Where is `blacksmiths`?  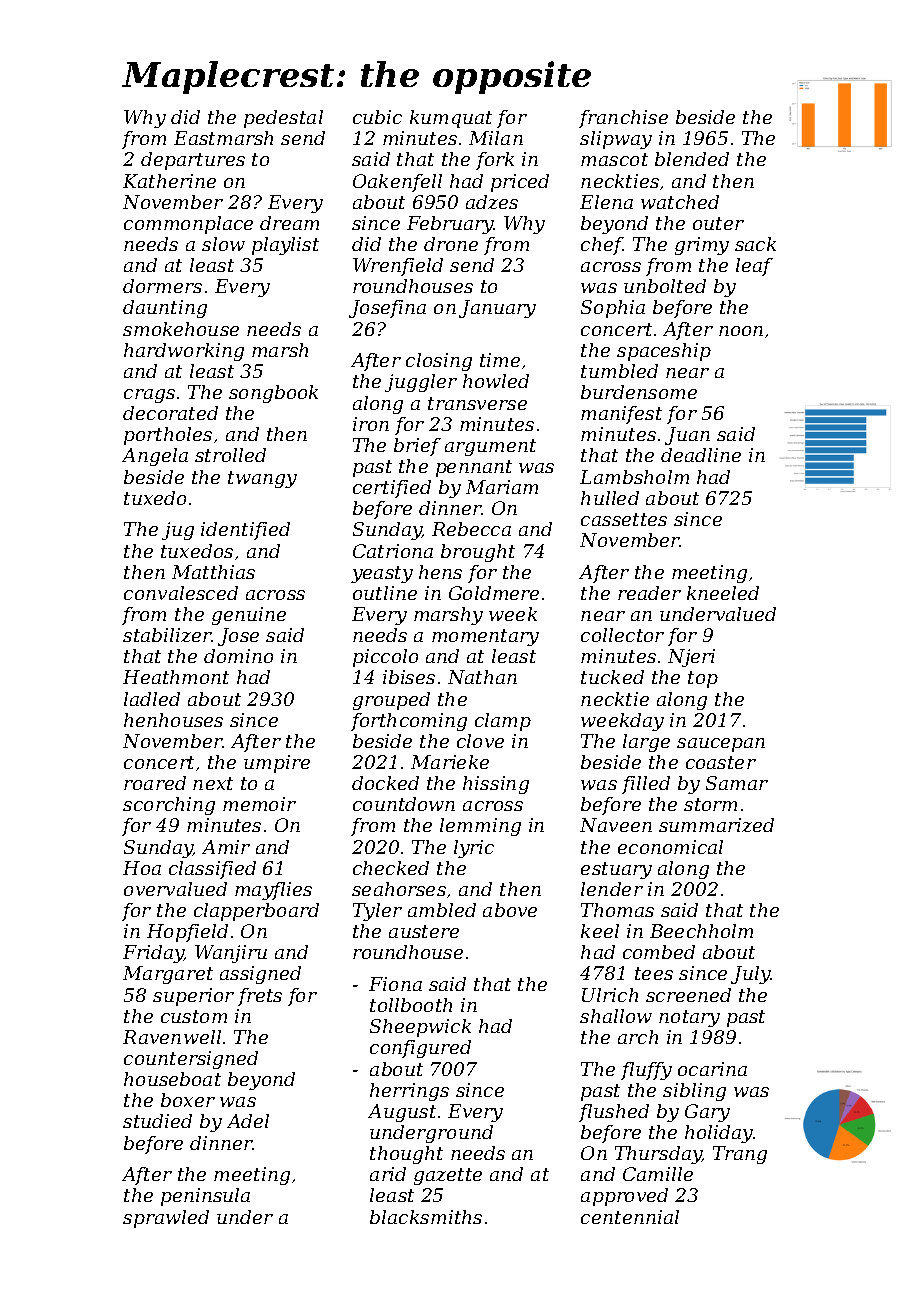
blacksmiths is located at coordinates (426, 1217).
